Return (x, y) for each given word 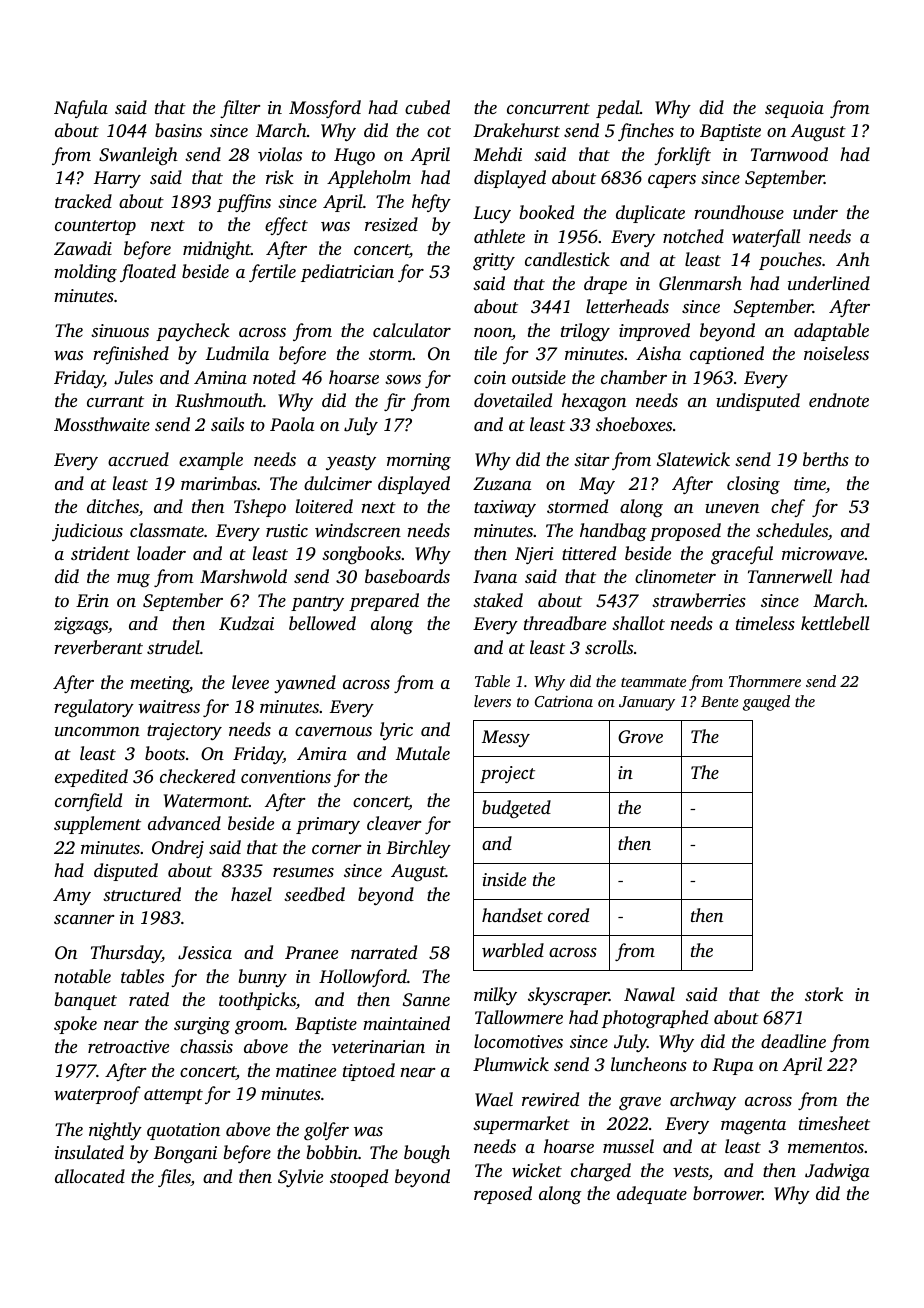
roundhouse (739, 212)
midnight (217, 250)
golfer (326, 1131)
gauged (766, 703)
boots (165, 753)
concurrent (548, 108)
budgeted (516, 809)
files (174, 1178)
